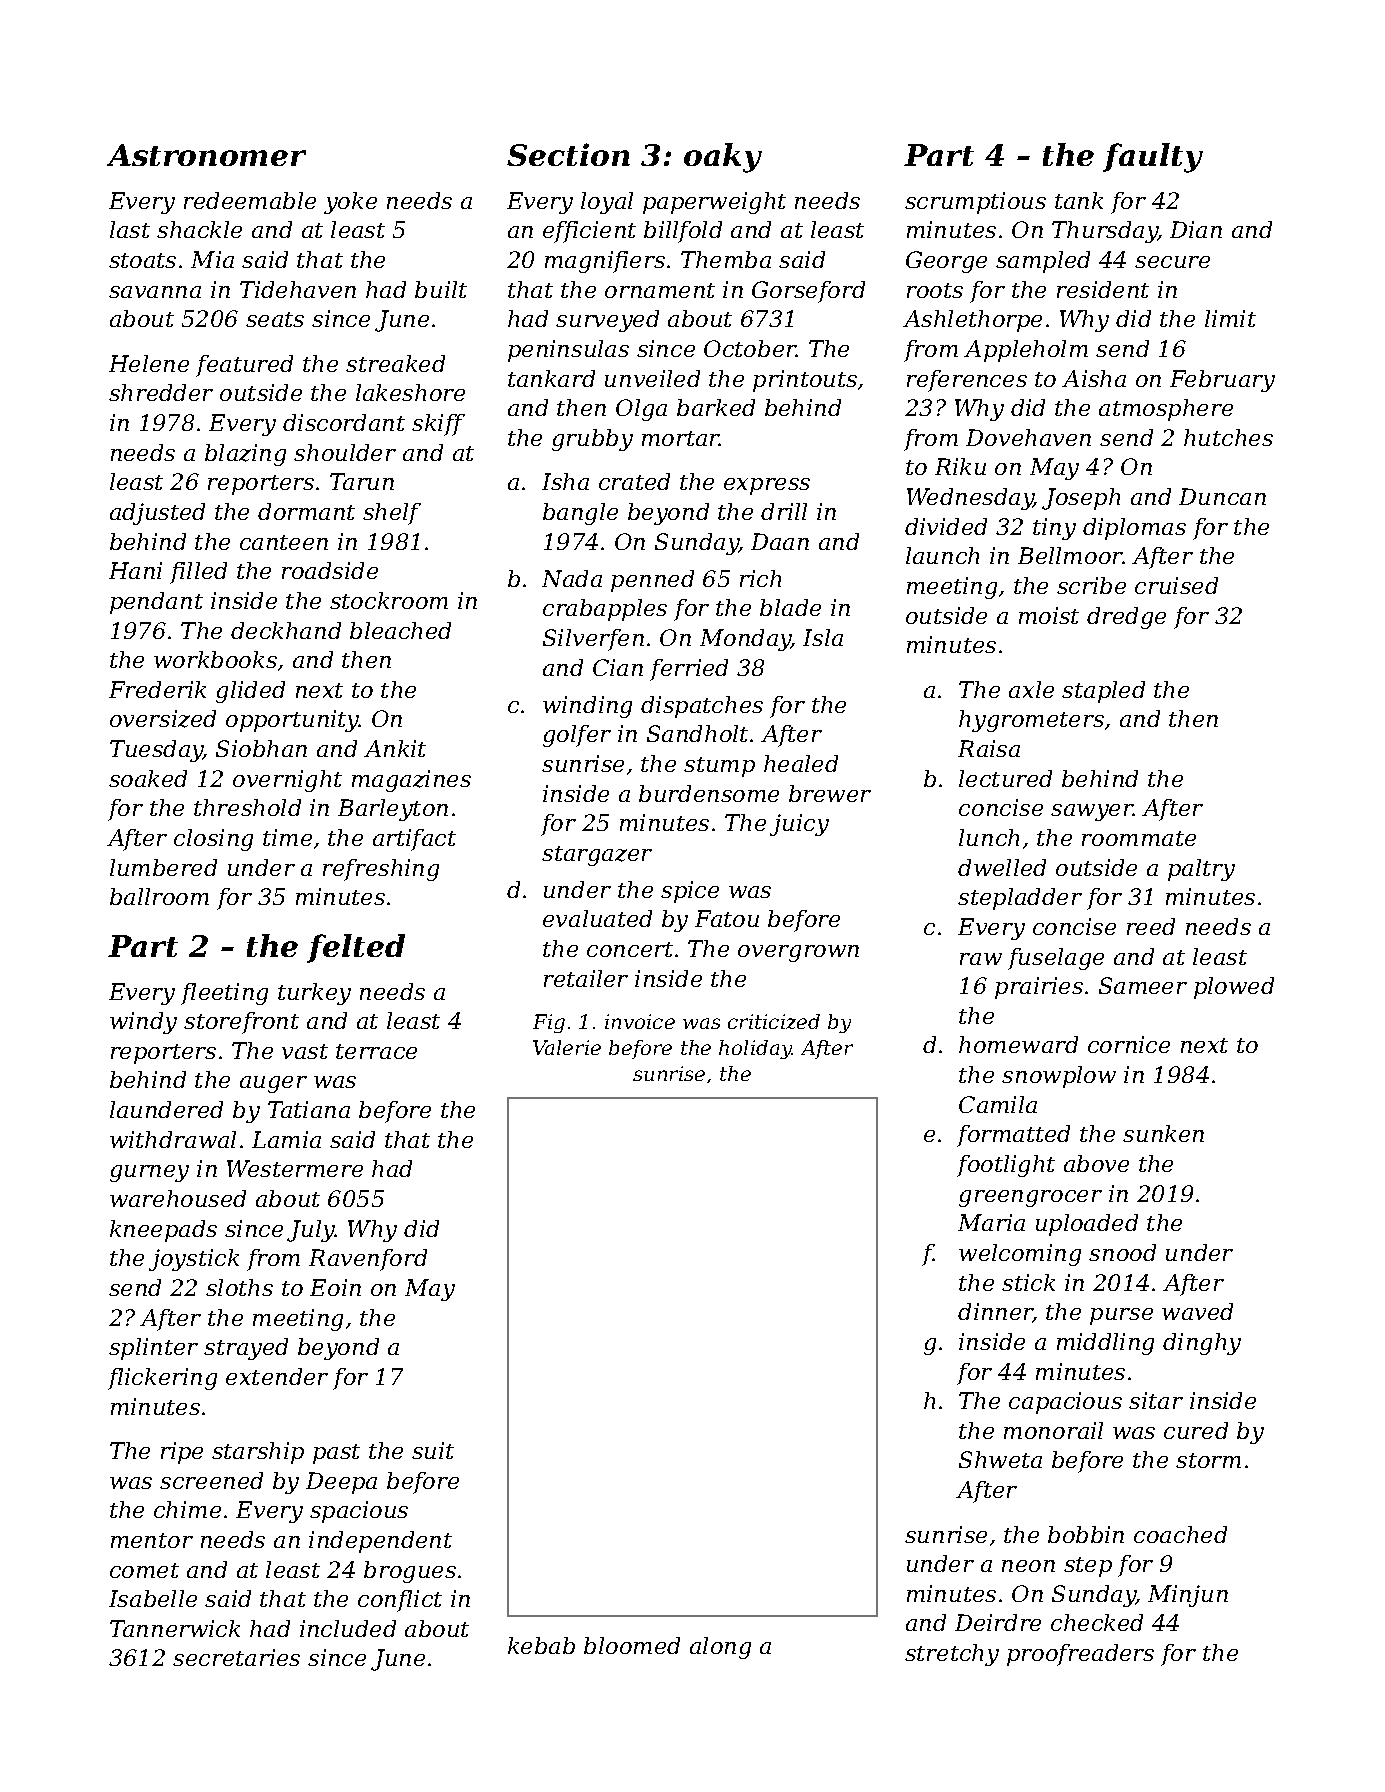  I want to click on evaluated, so click(597, 918).
